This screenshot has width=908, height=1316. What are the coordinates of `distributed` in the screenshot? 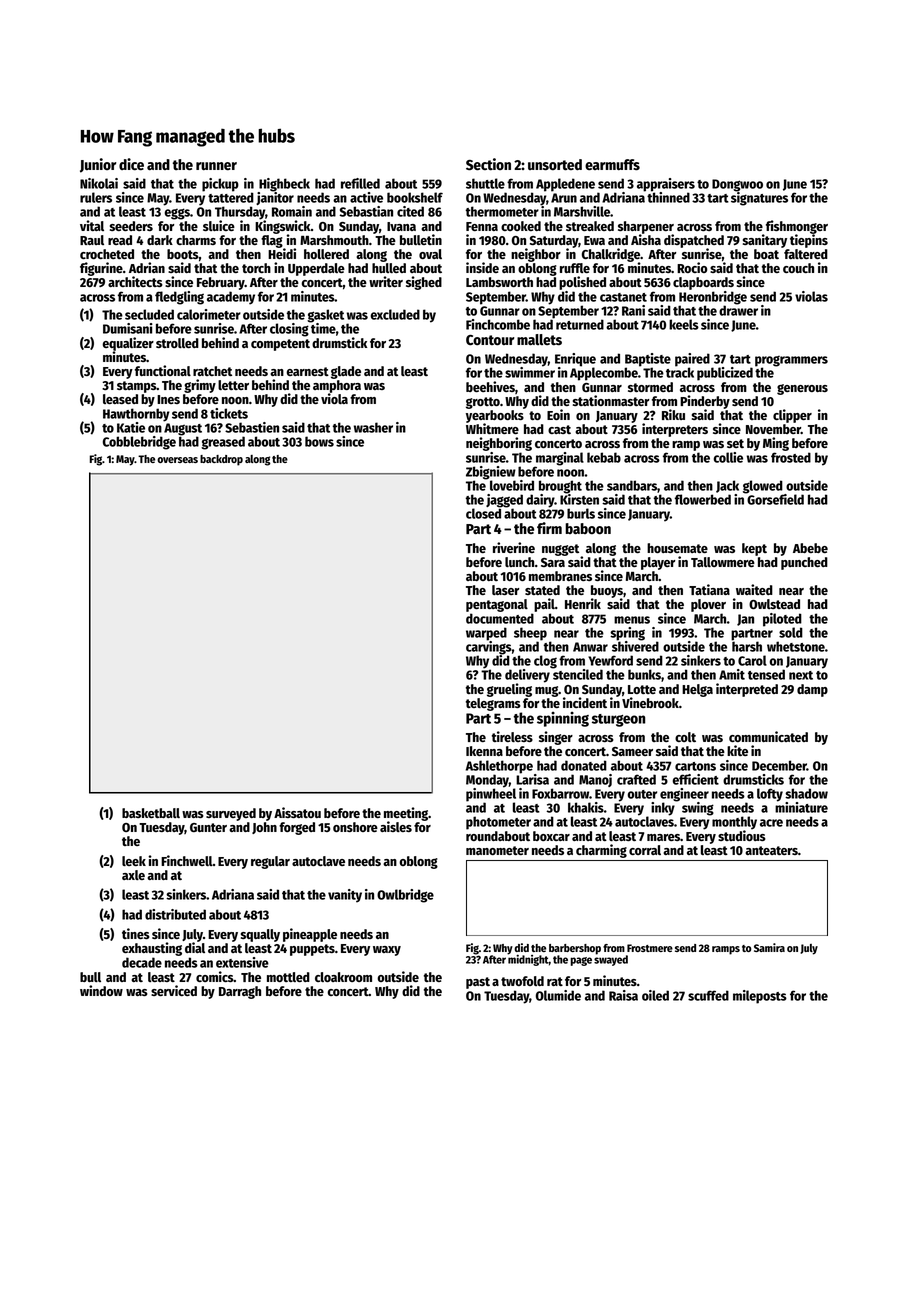 It's located at (175, 914).
